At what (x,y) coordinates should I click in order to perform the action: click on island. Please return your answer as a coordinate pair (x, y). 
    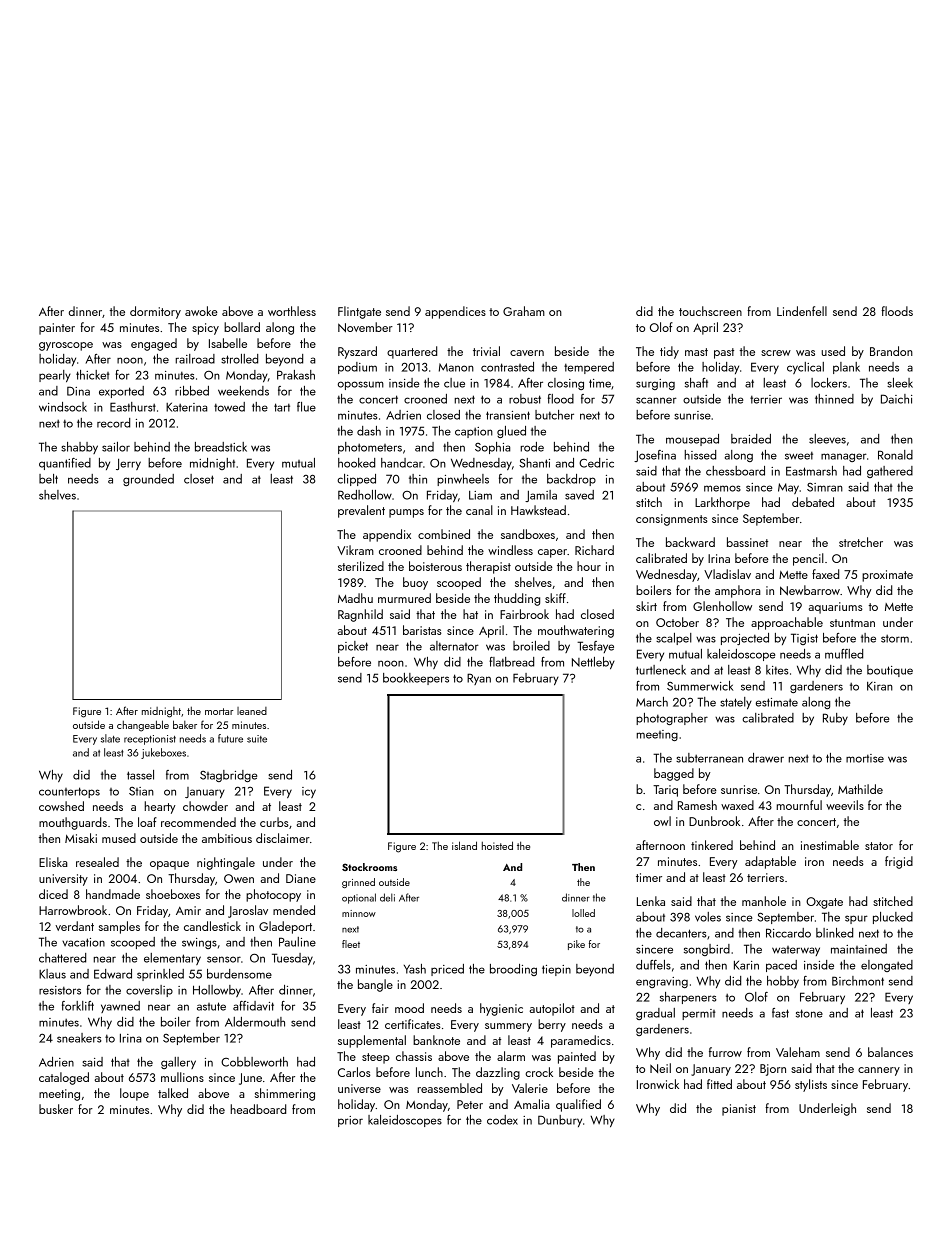
    Looking at the image, I should click on (464, 845).
